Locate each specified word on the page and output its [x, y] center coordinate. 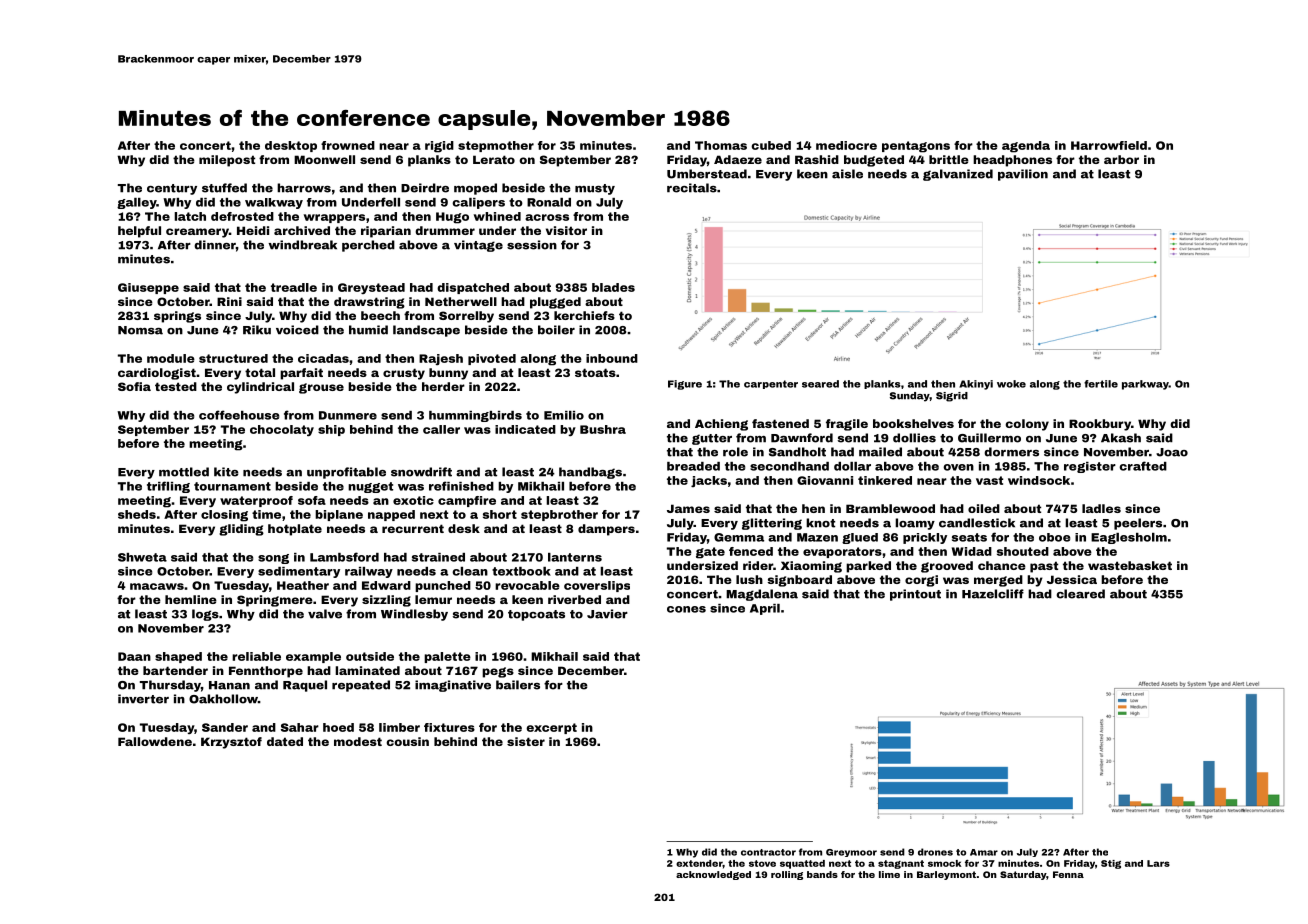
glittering [772, 524]
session [532, 245]
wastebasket [1130, 565]
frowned [348, 145]
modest [358, 741]
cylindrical [260, 388]
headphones [1012, 161]
